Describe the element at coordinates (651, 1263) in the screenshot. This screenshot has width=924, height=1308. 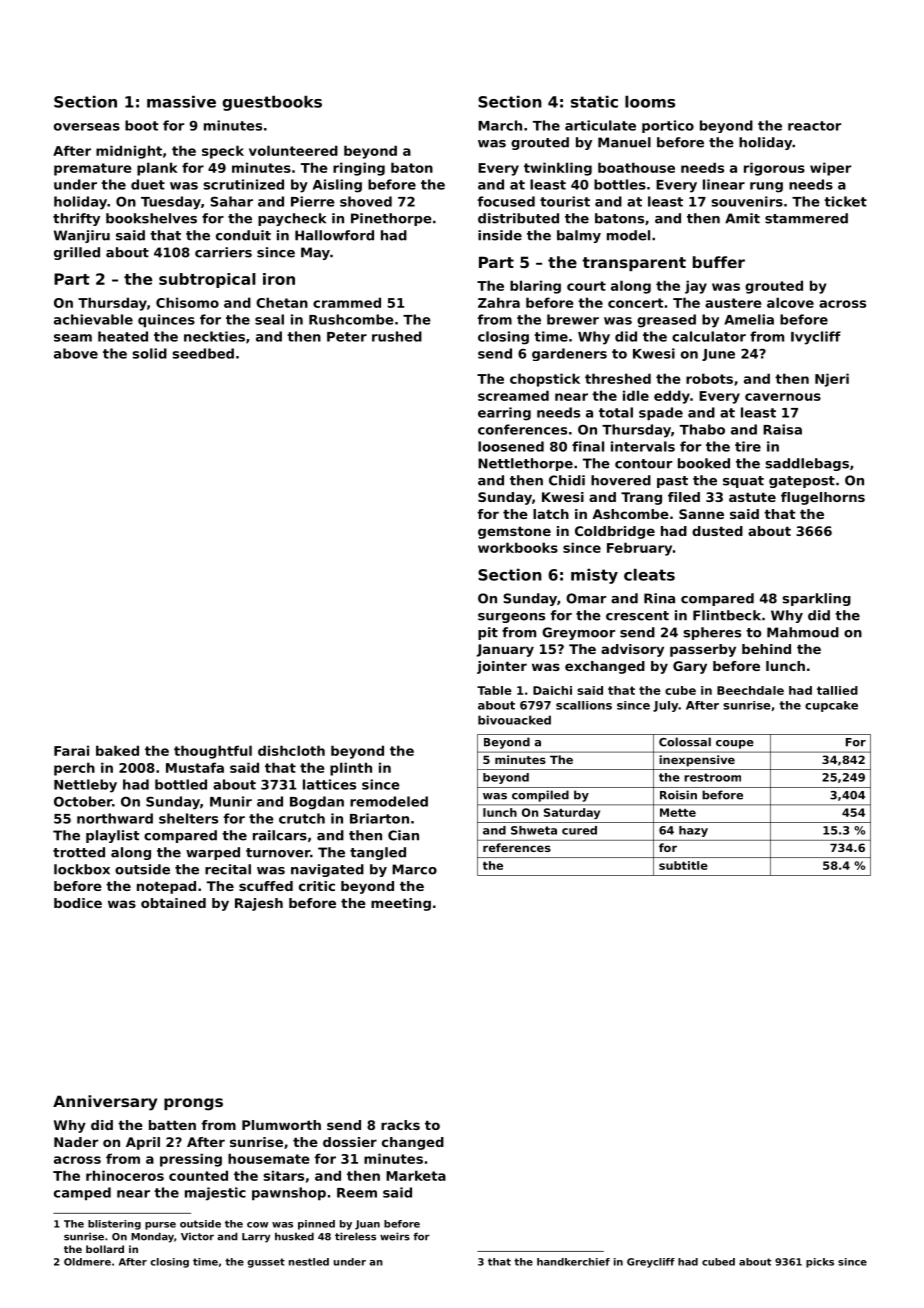
I see `Greycliff` at that location.
